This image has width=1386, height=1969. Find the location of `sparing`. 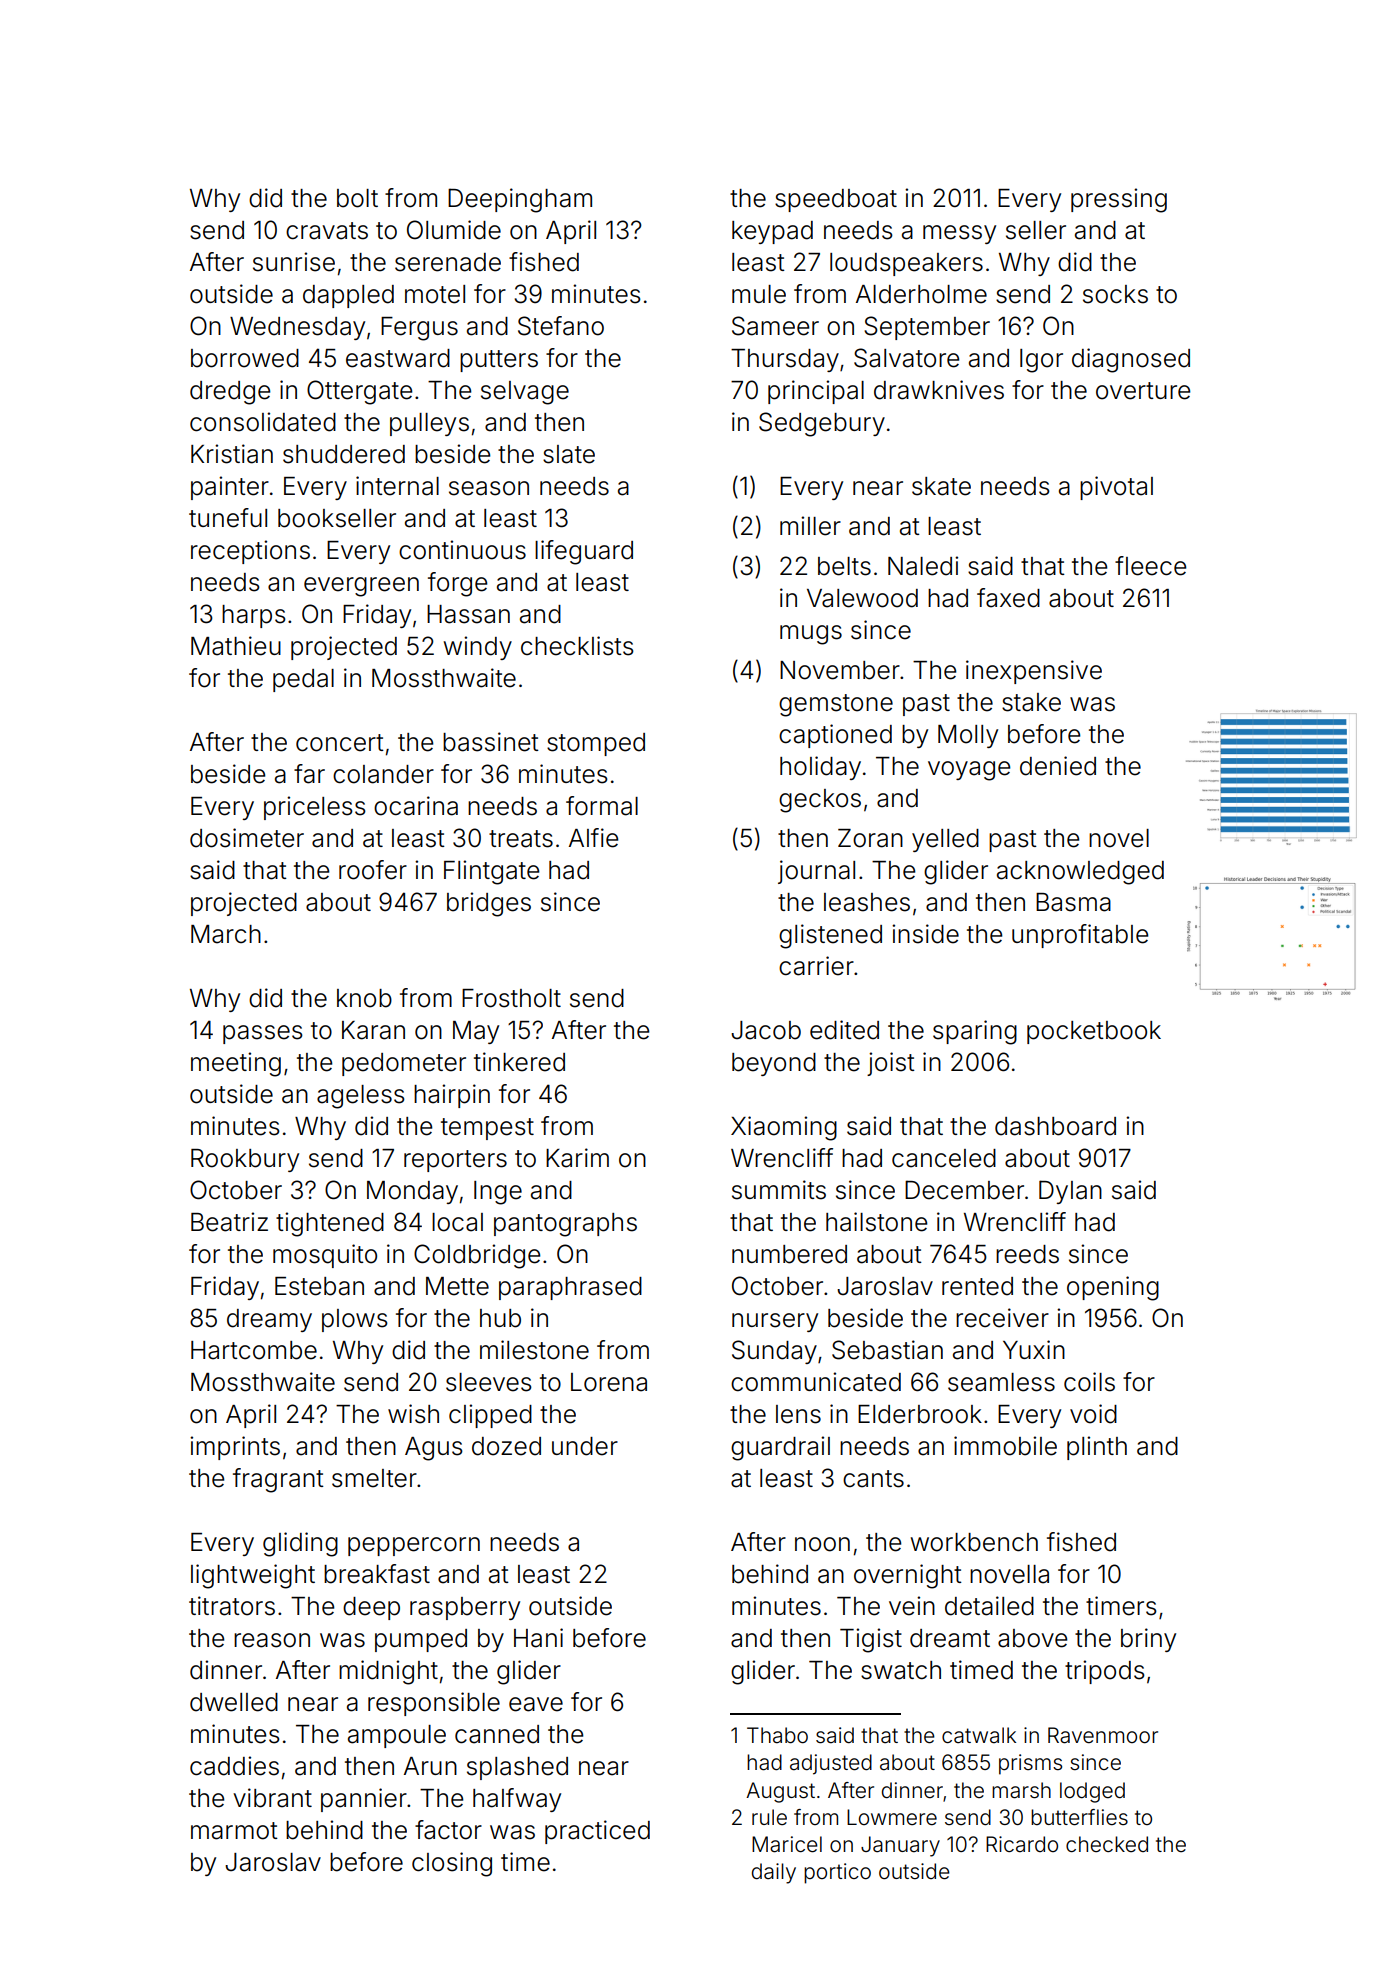

sparing is located at coordinates (975, 1032).
